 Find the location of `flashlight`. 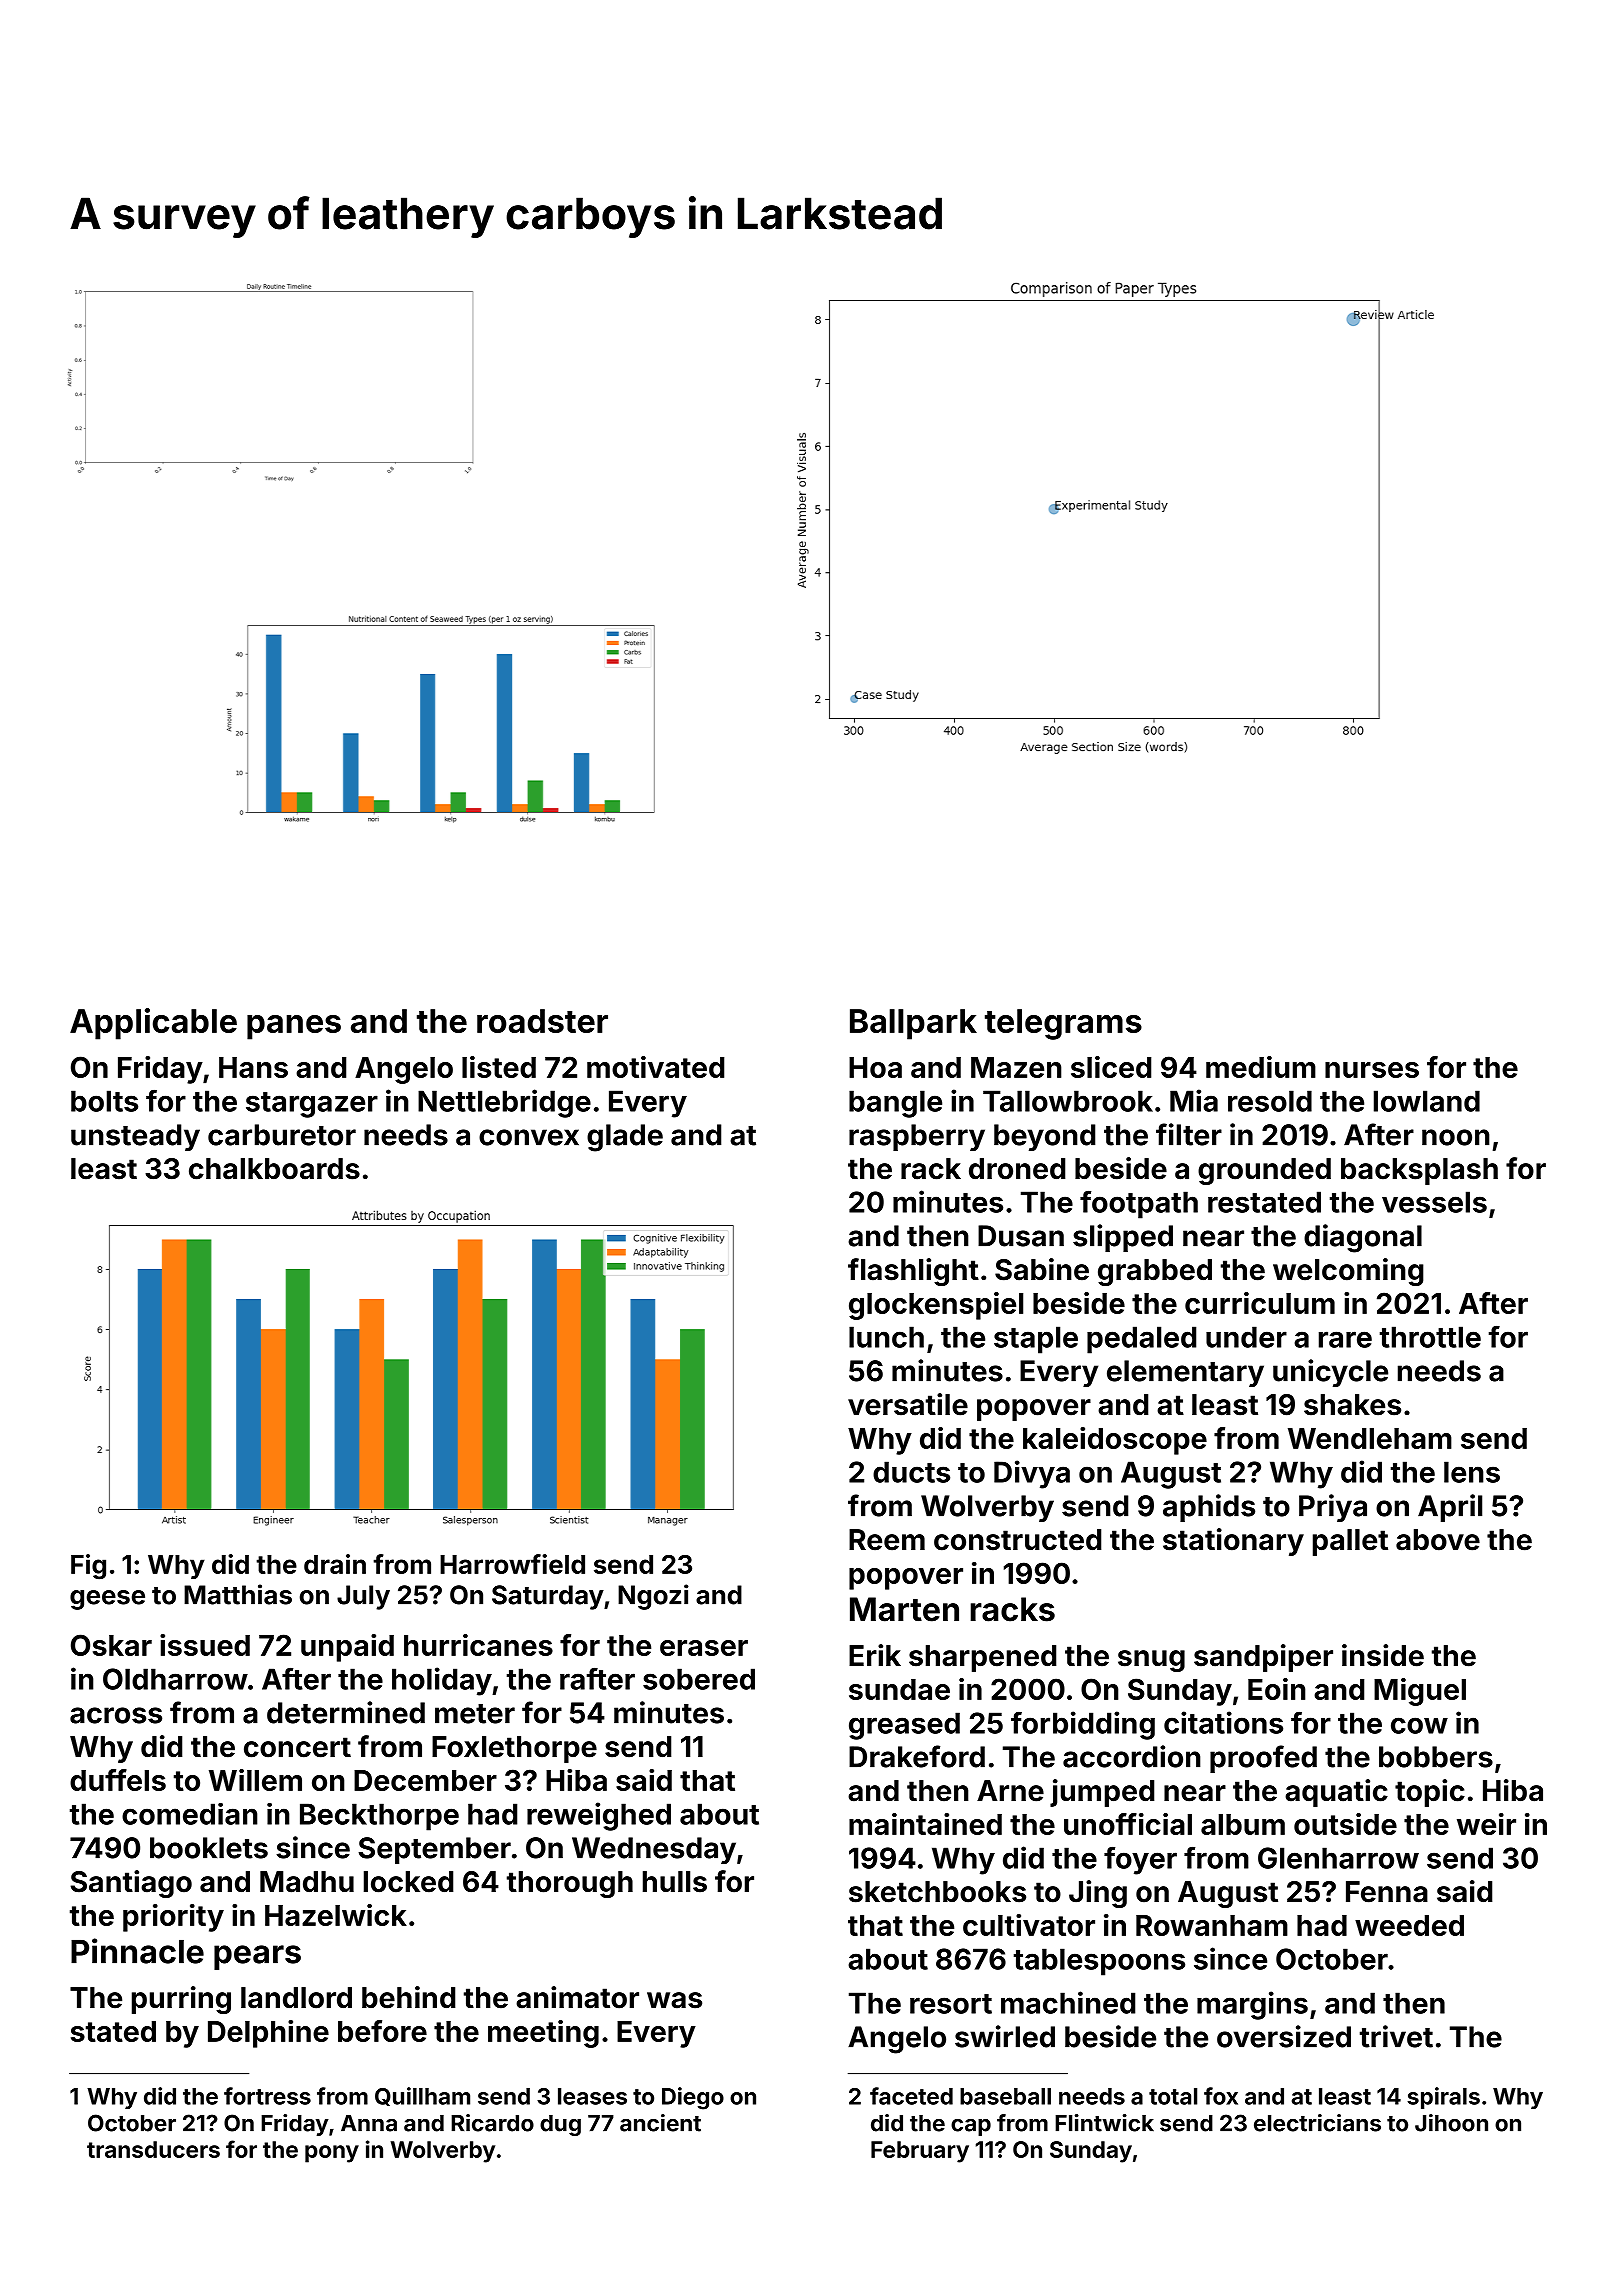

flashlight is located at coordinates (913, 1272).
